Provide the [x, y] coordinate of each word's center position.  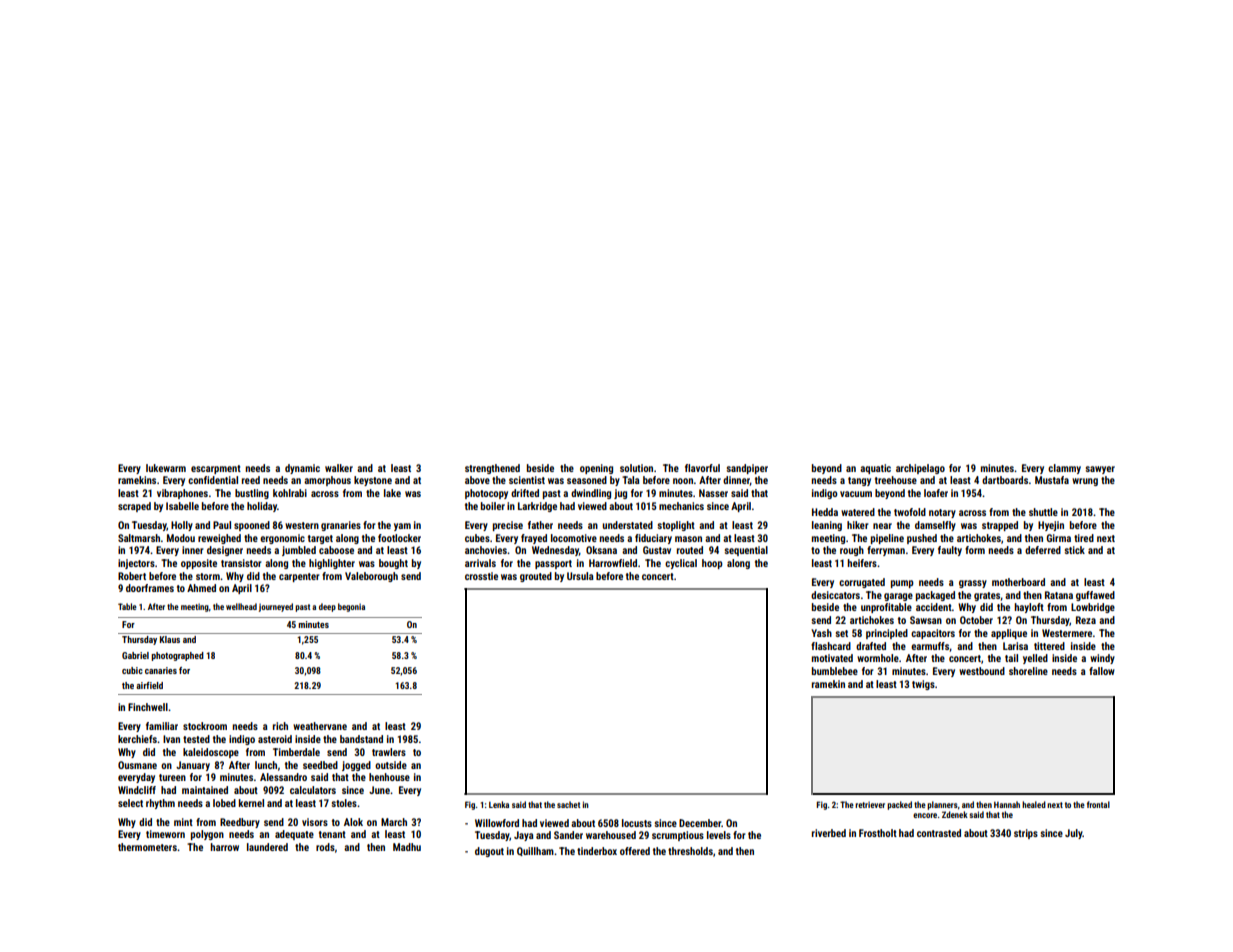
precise [508, 526]
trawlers [389, 752]
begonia [351, 607]
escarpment [216, 469]
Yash [821, 633]
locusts [637, 823]
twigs [923, 685]
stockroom [205, 726]
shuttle [1043, 512]
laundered [267, 847]
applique [1009, 634]
